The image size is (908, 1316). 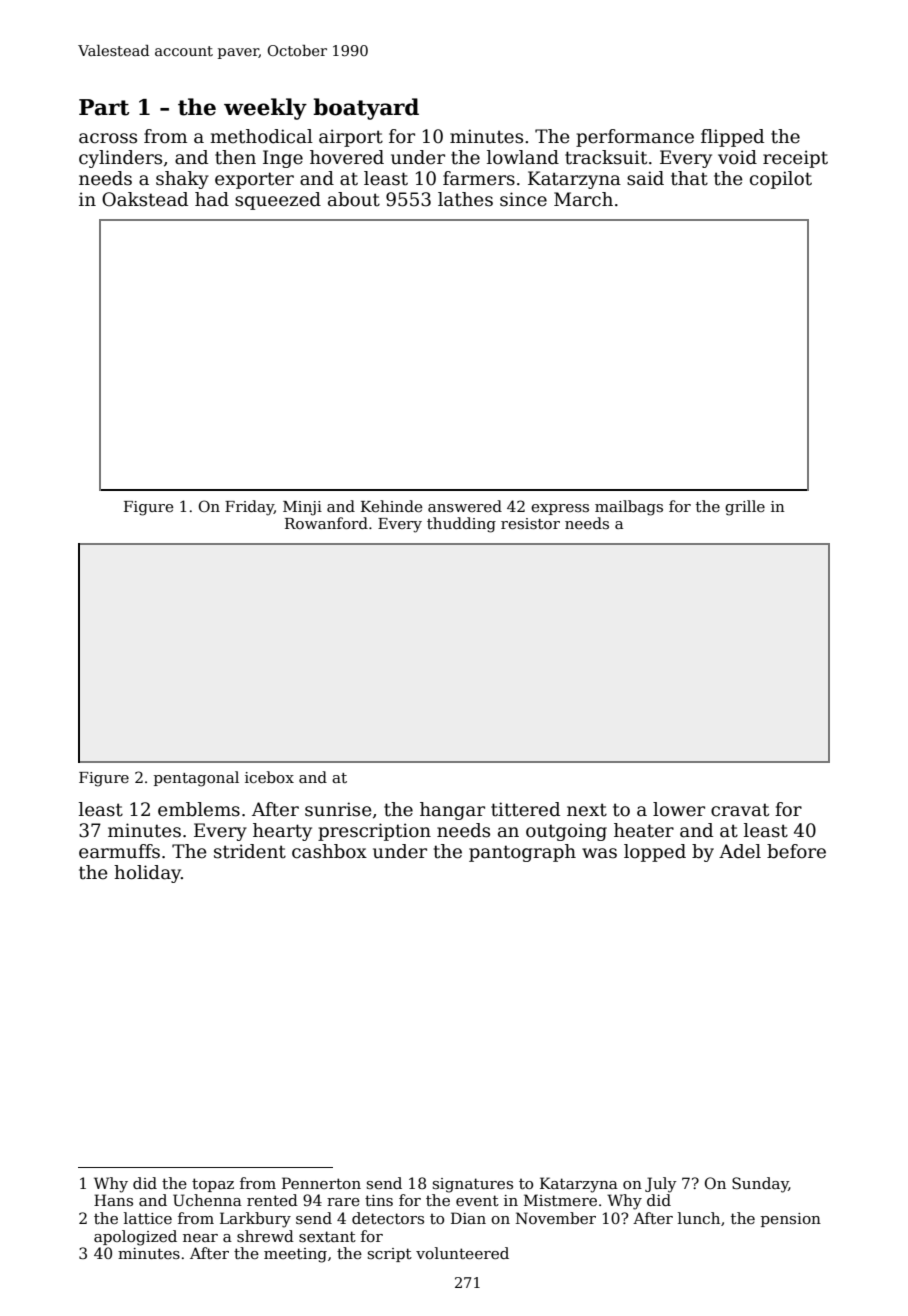 What do you see at coordinates (473, 1185) in the screenshot?
I see `signatures` at bounding box center [473, 1185].
